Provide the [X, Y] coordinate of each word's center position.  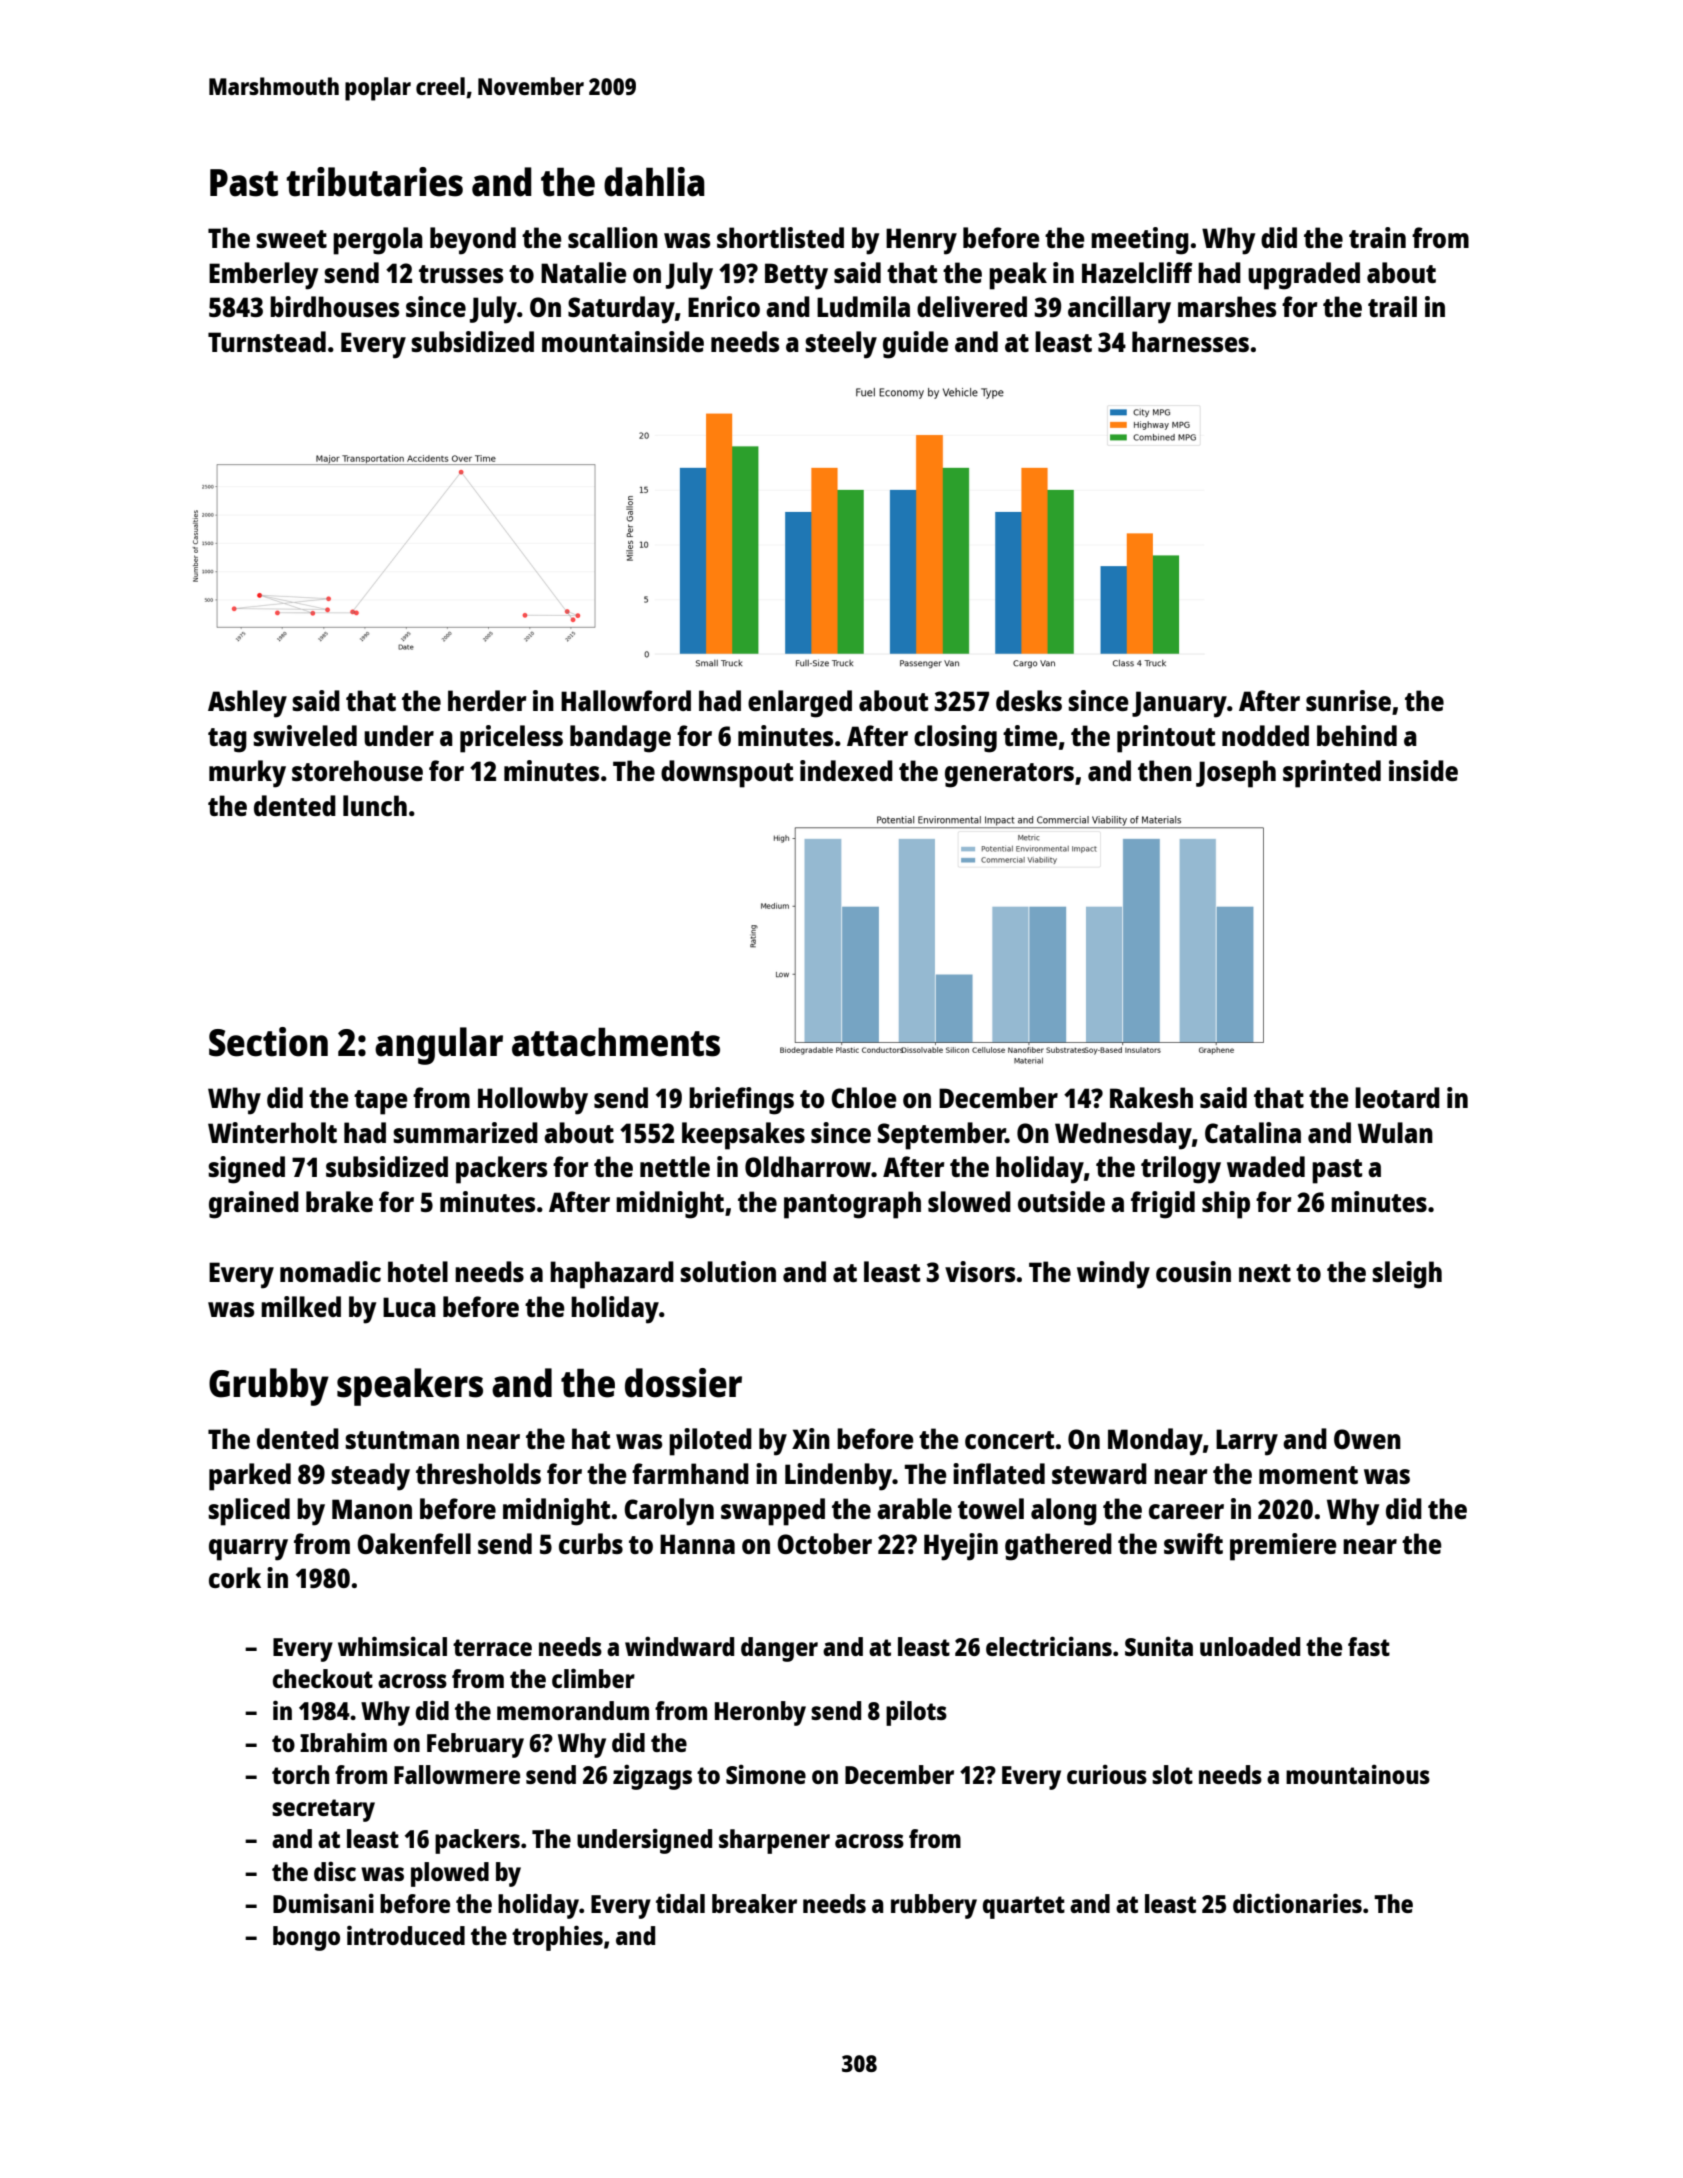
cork [235, 1577]
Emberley [263, 276]
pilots [916, 1713]
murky [247, 774]
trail [1392, 306]
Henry [921, 241]
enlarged [800, 704]
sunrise [1348, 700]
